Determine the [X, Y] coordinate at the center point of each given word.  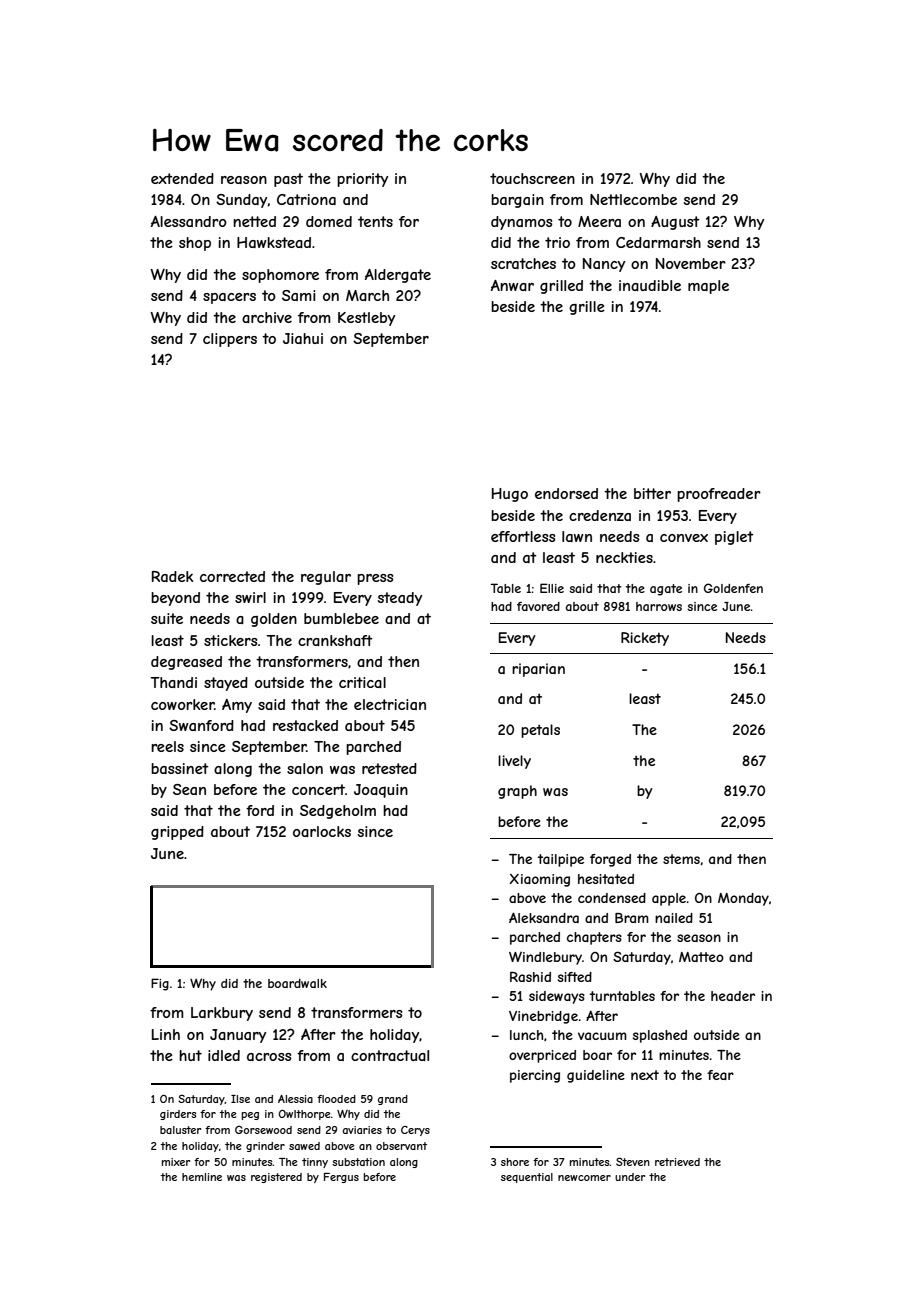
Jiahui [303, 338]
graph [517, 792]
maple [708, 287]
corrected [232, 576]
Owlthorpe [304, 1114]
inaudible [650, 285]
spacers [229, 298]
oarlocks [322, 831]
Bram [632, 918]
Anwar [512, 285]
